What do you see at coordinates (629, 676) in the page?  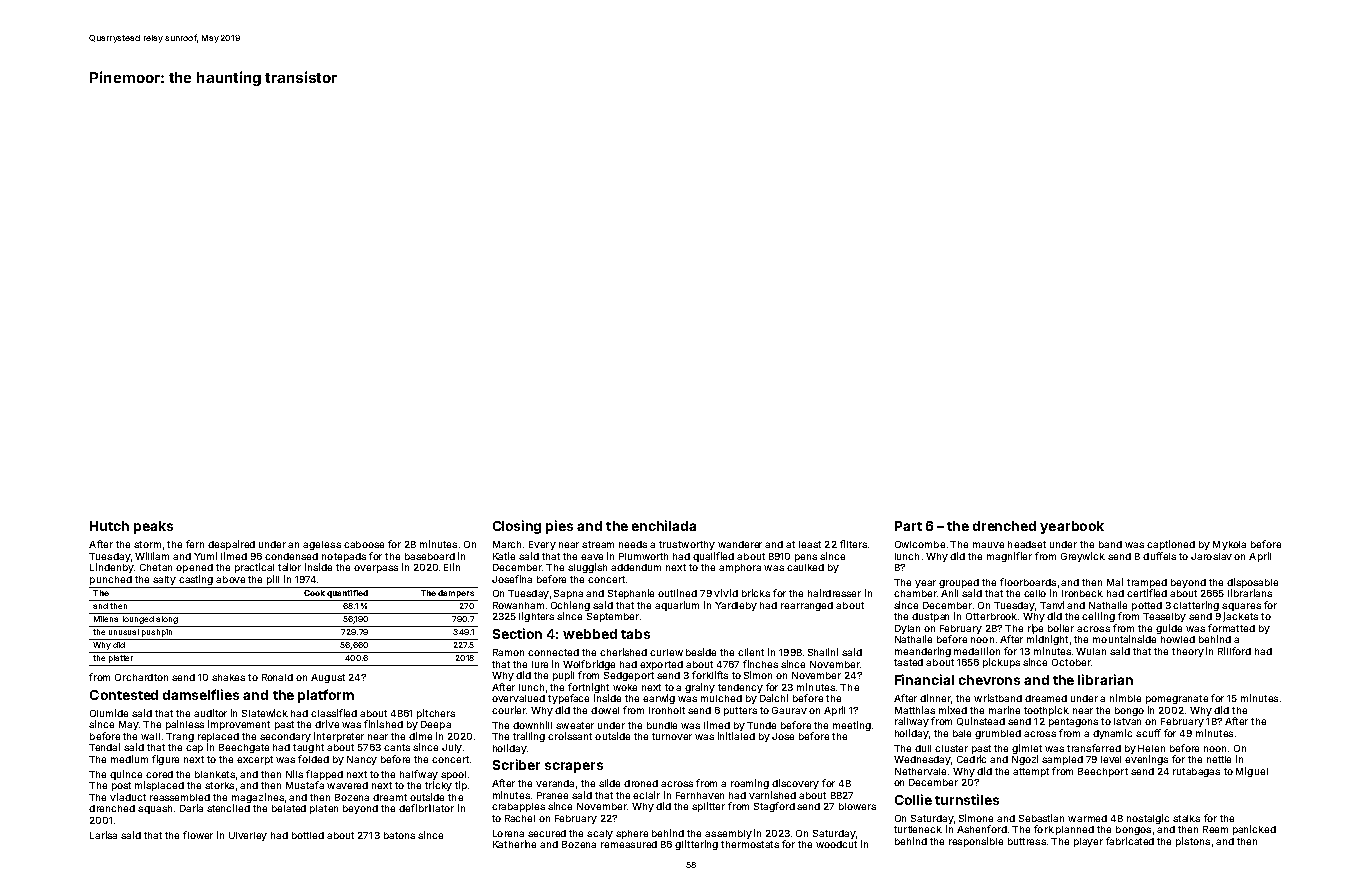 I see `Sedgeport` at bounding box center [629, 676].
